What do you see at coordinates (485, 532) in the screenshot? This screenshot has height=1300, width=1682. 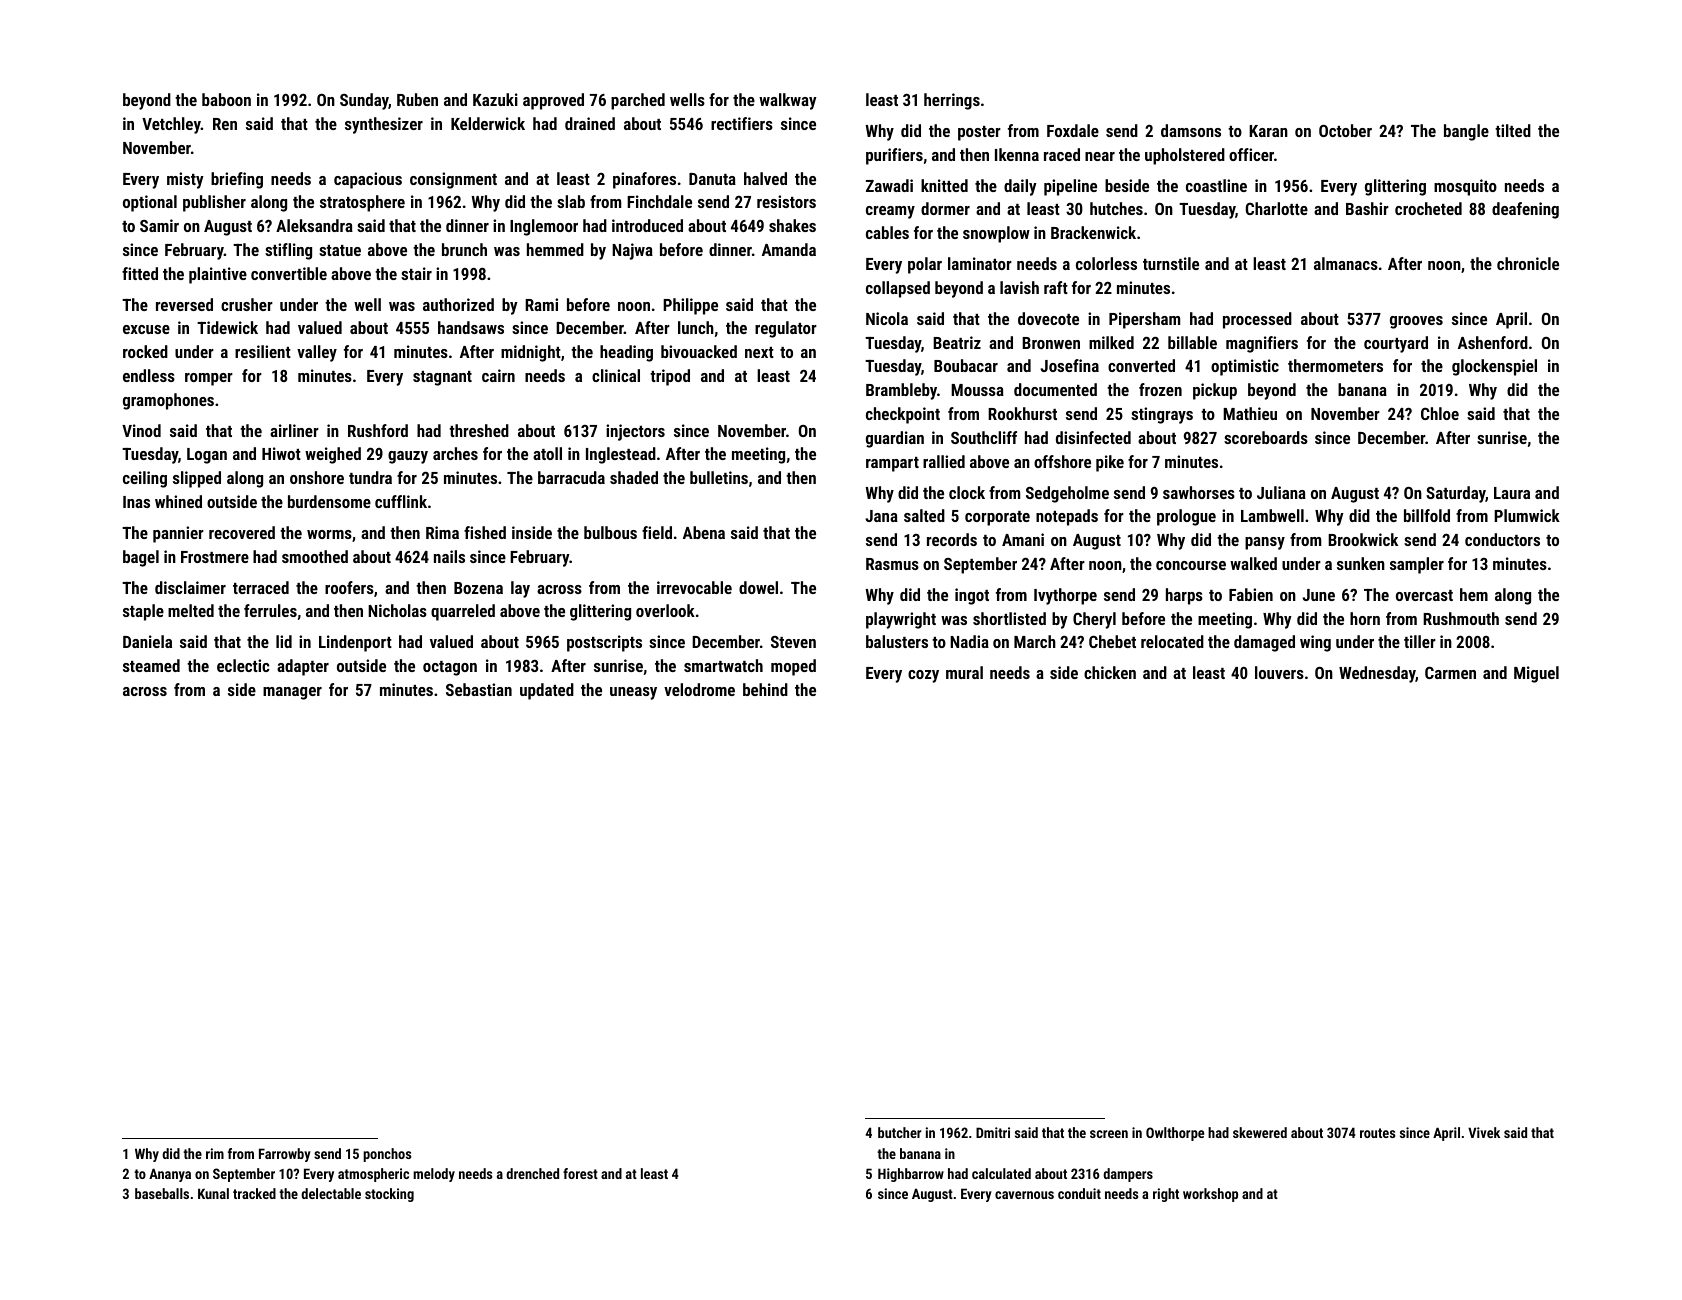 I see `fished` at bounding box center [485, 532].
